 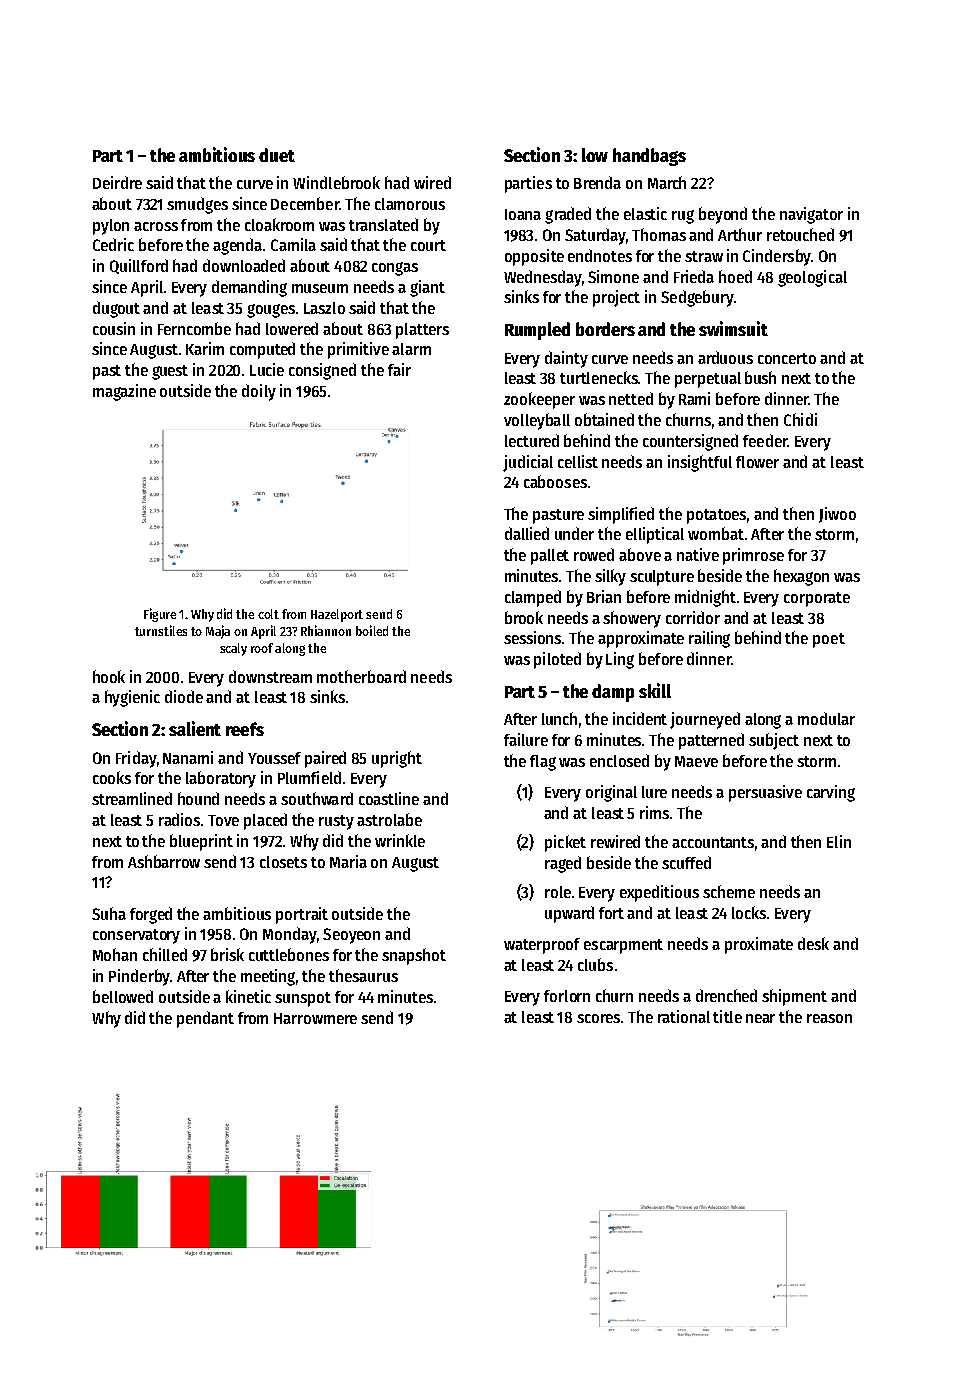 I want to click on cellist, so click(x=578, y=461).
